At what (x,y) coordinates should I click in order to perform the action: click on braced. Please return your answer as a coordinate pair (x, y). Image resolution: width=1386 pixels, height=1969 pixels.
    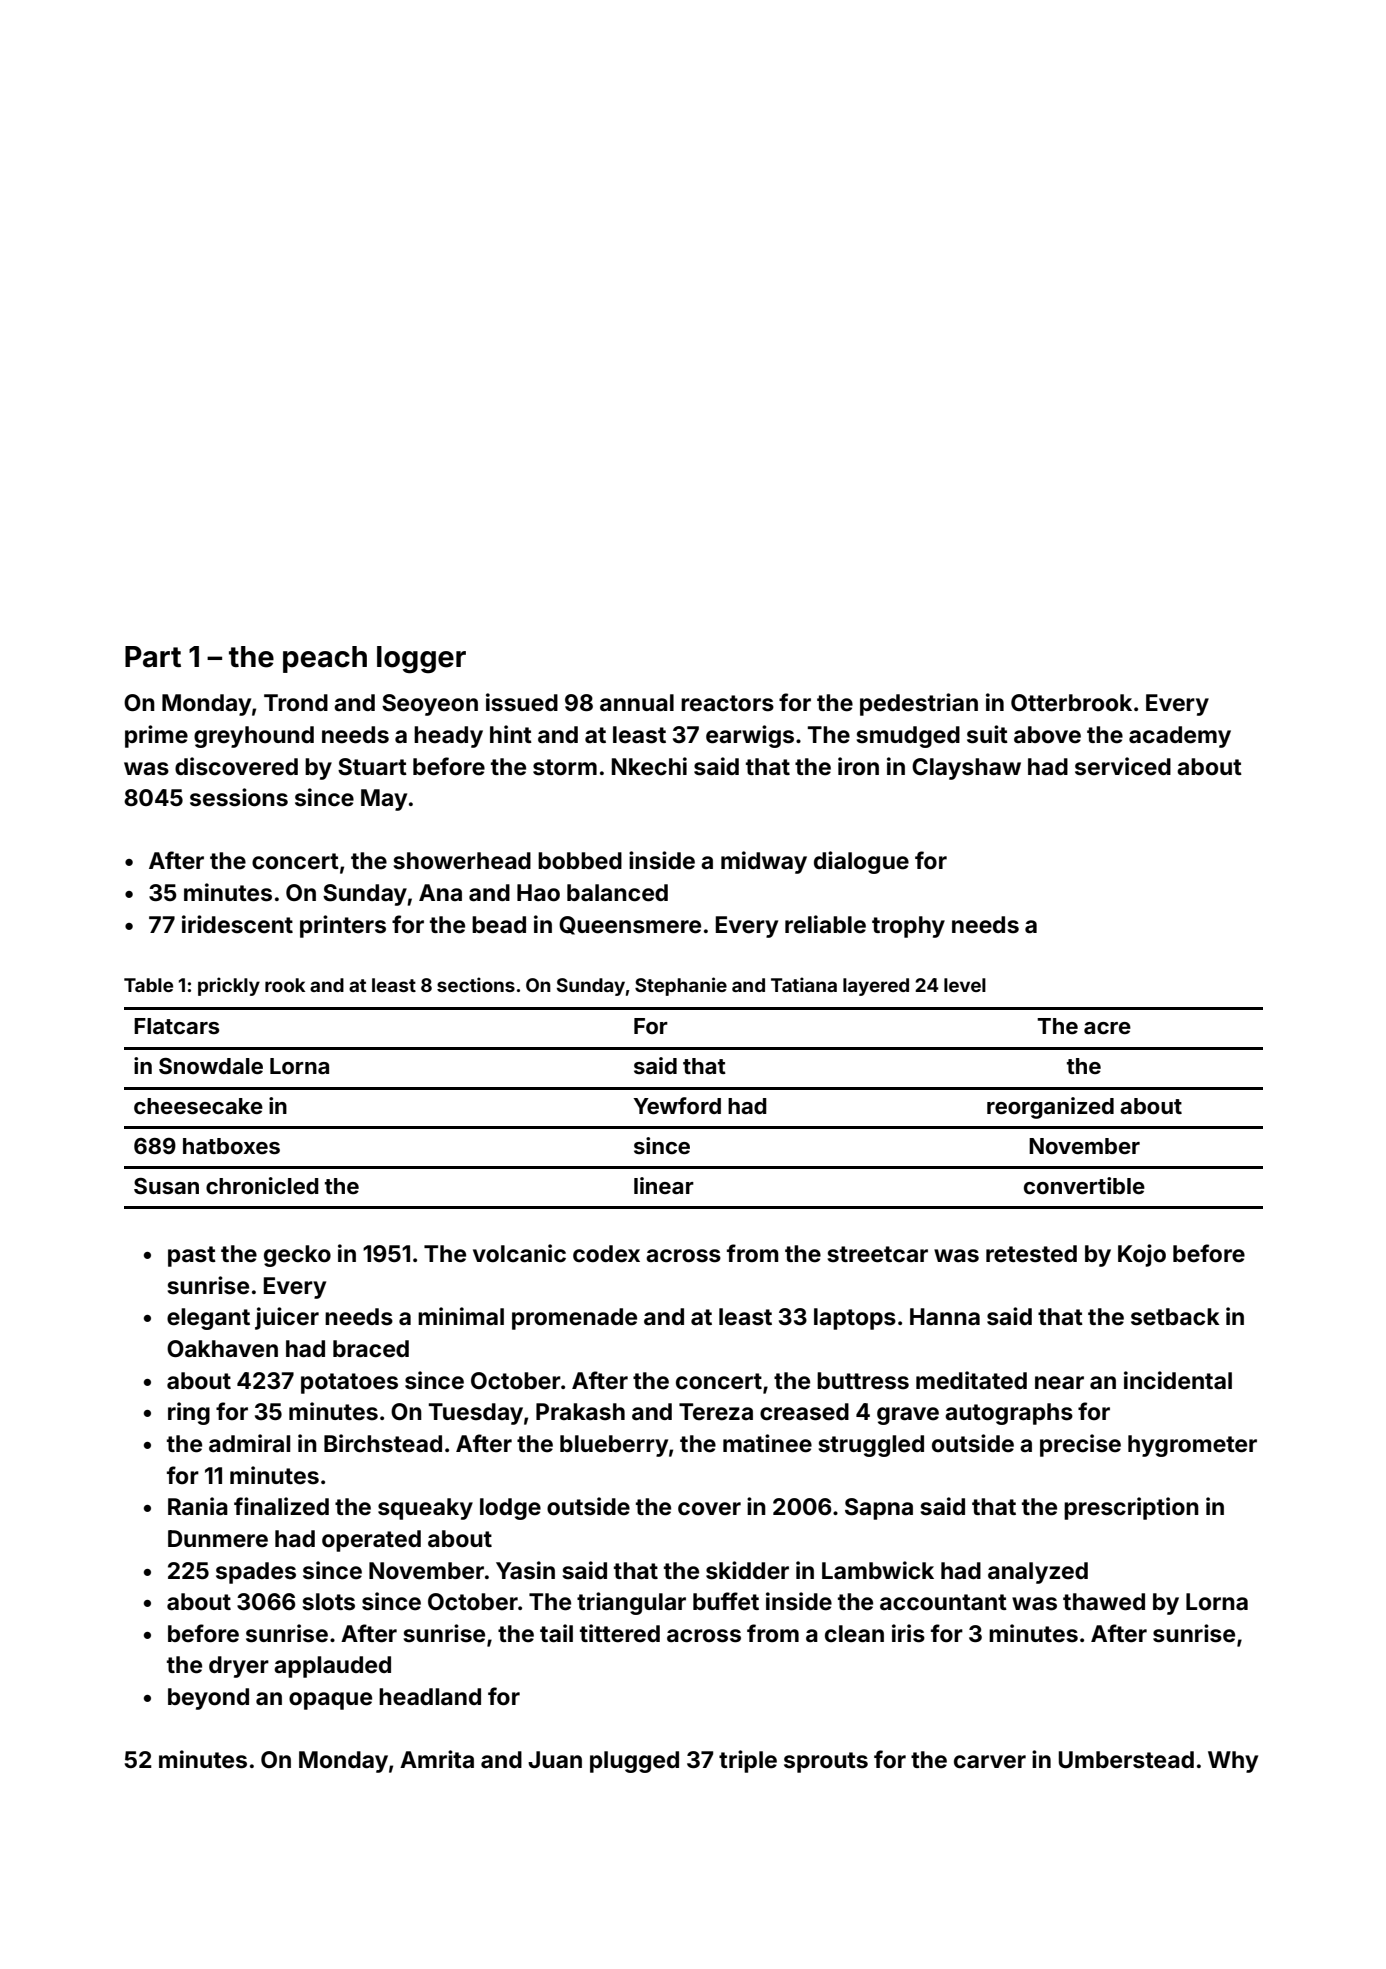
    Looking at the image, I should click on (371, 1349).
